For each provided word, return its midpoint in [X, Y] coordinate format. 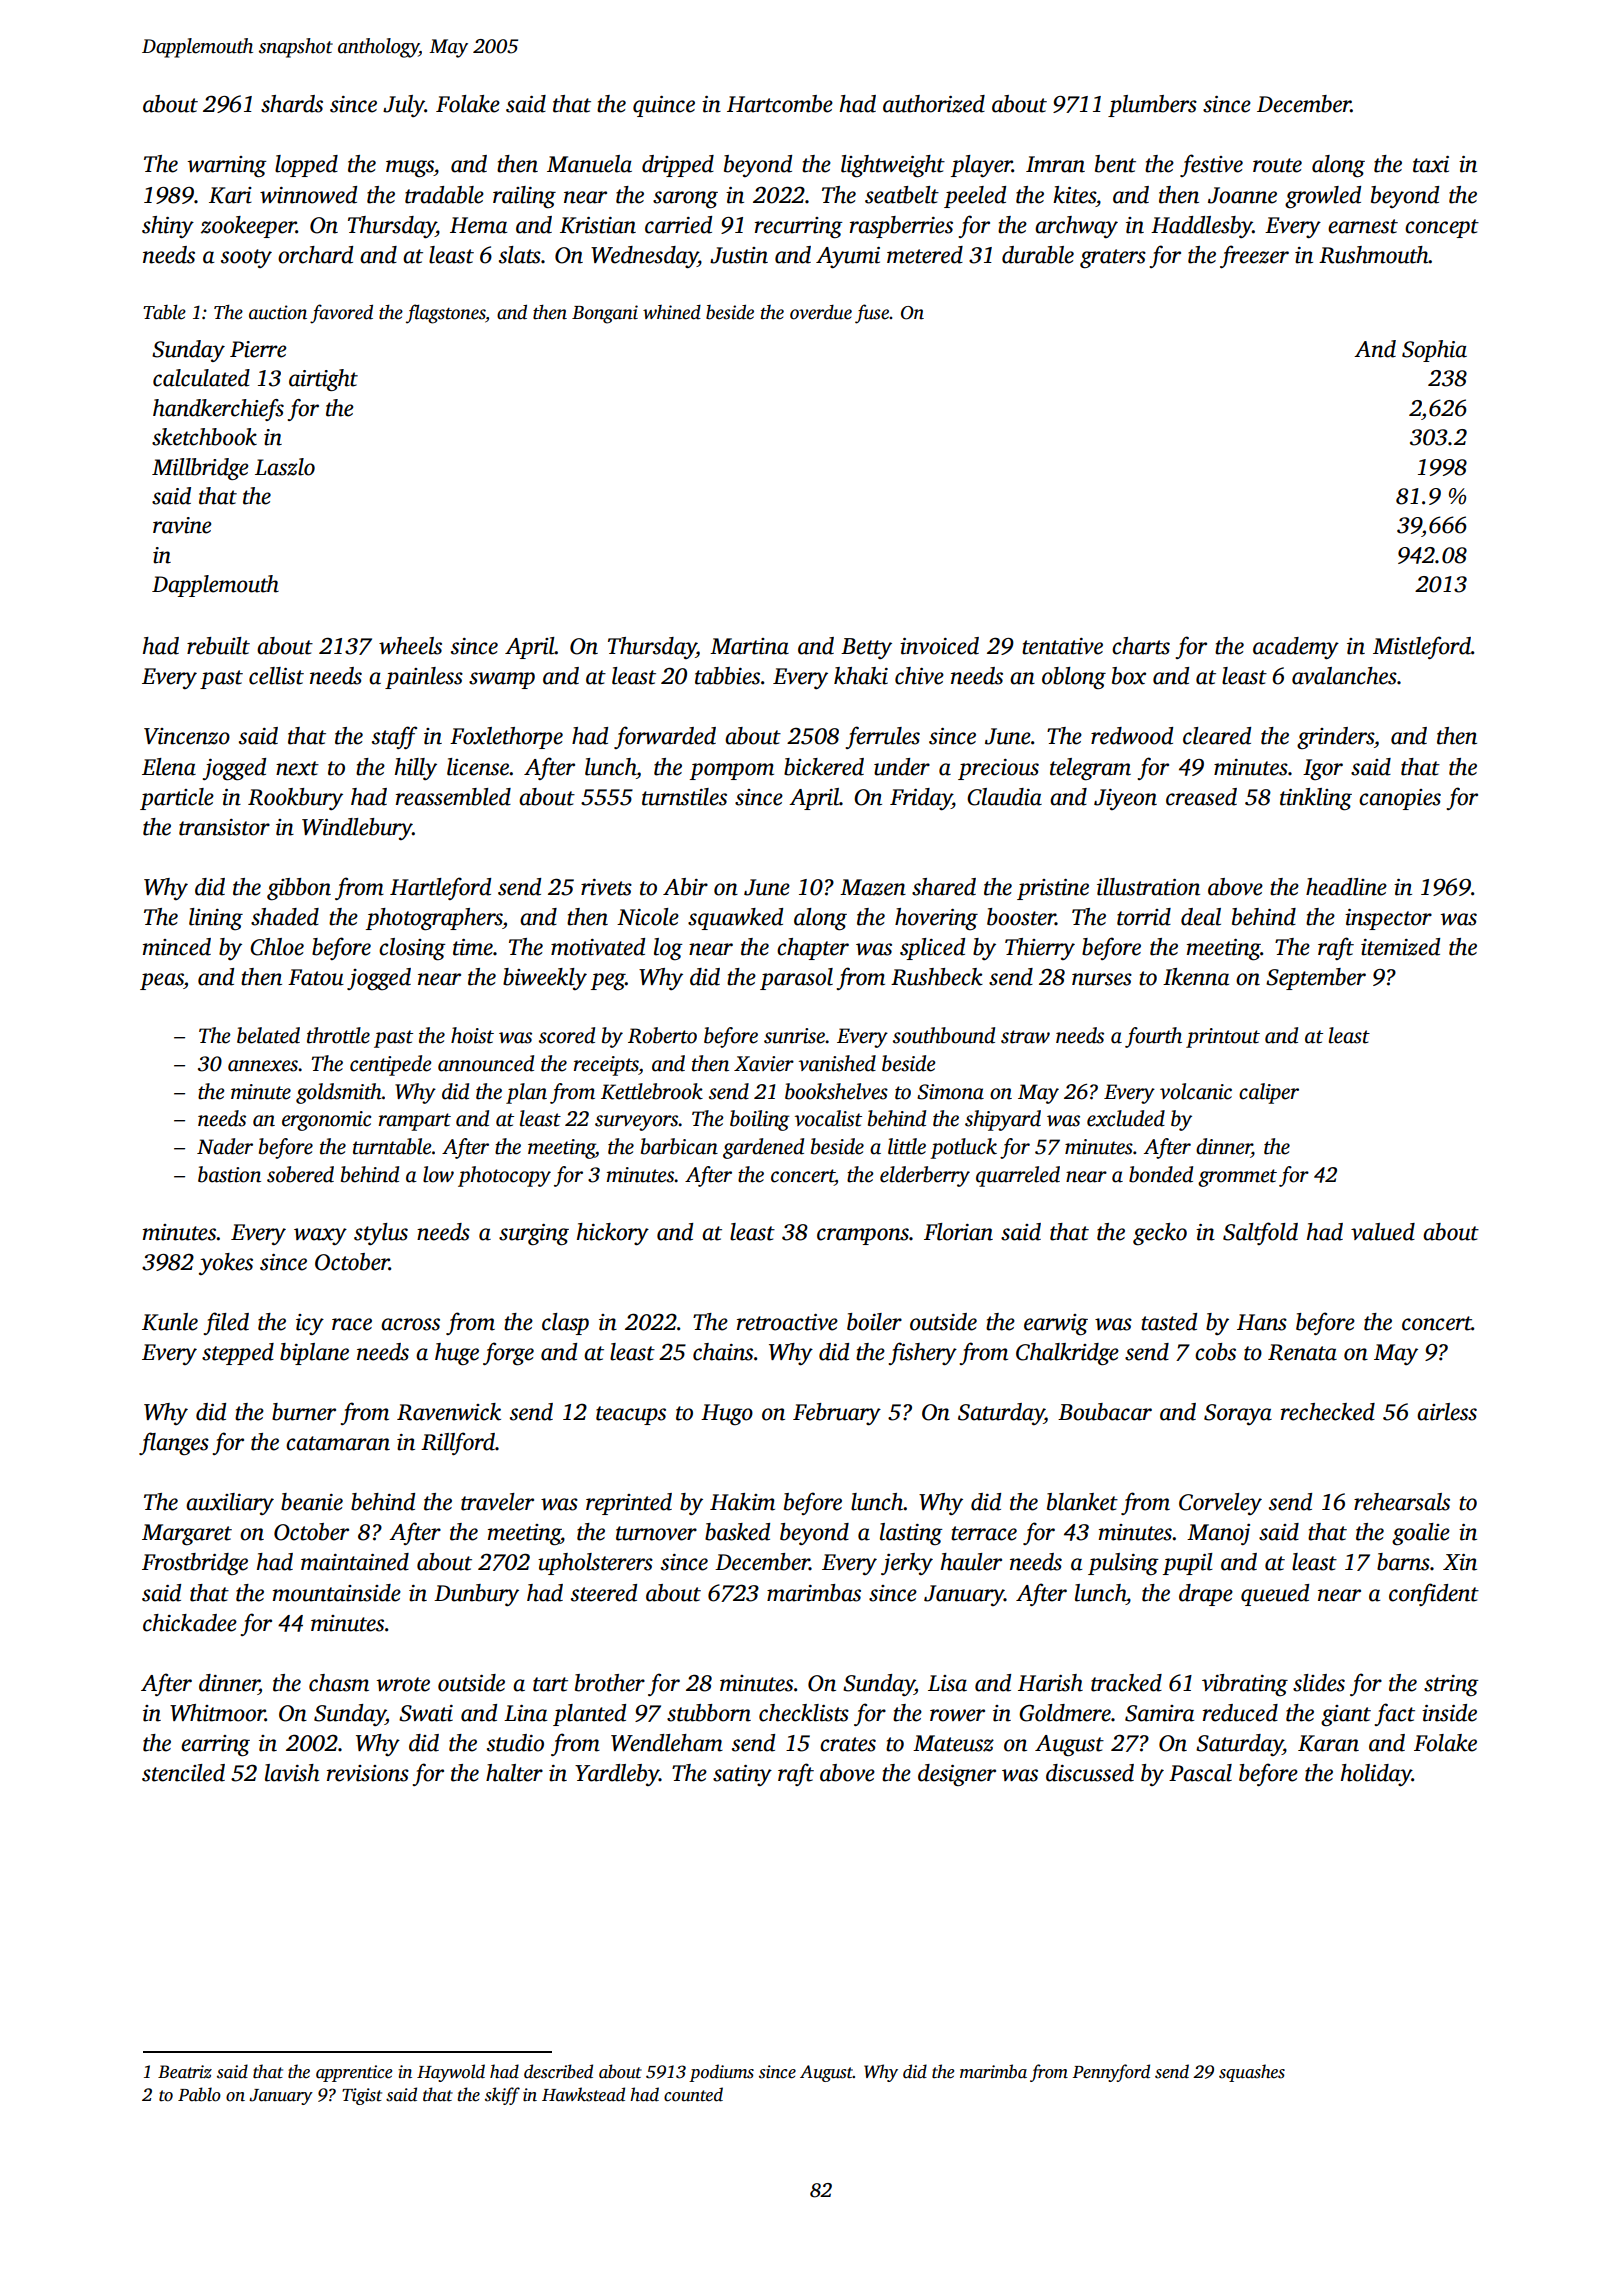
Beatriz [185, 2072]
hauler [971, 1562]
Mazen [873, 887]
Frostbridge [195, 1564]
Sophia [1434, 351]
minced [177, 947]
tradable [444, 195]
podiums [721, 2073]
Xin [1460, 1562]
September [1316, 979]
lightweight [893, 166]
